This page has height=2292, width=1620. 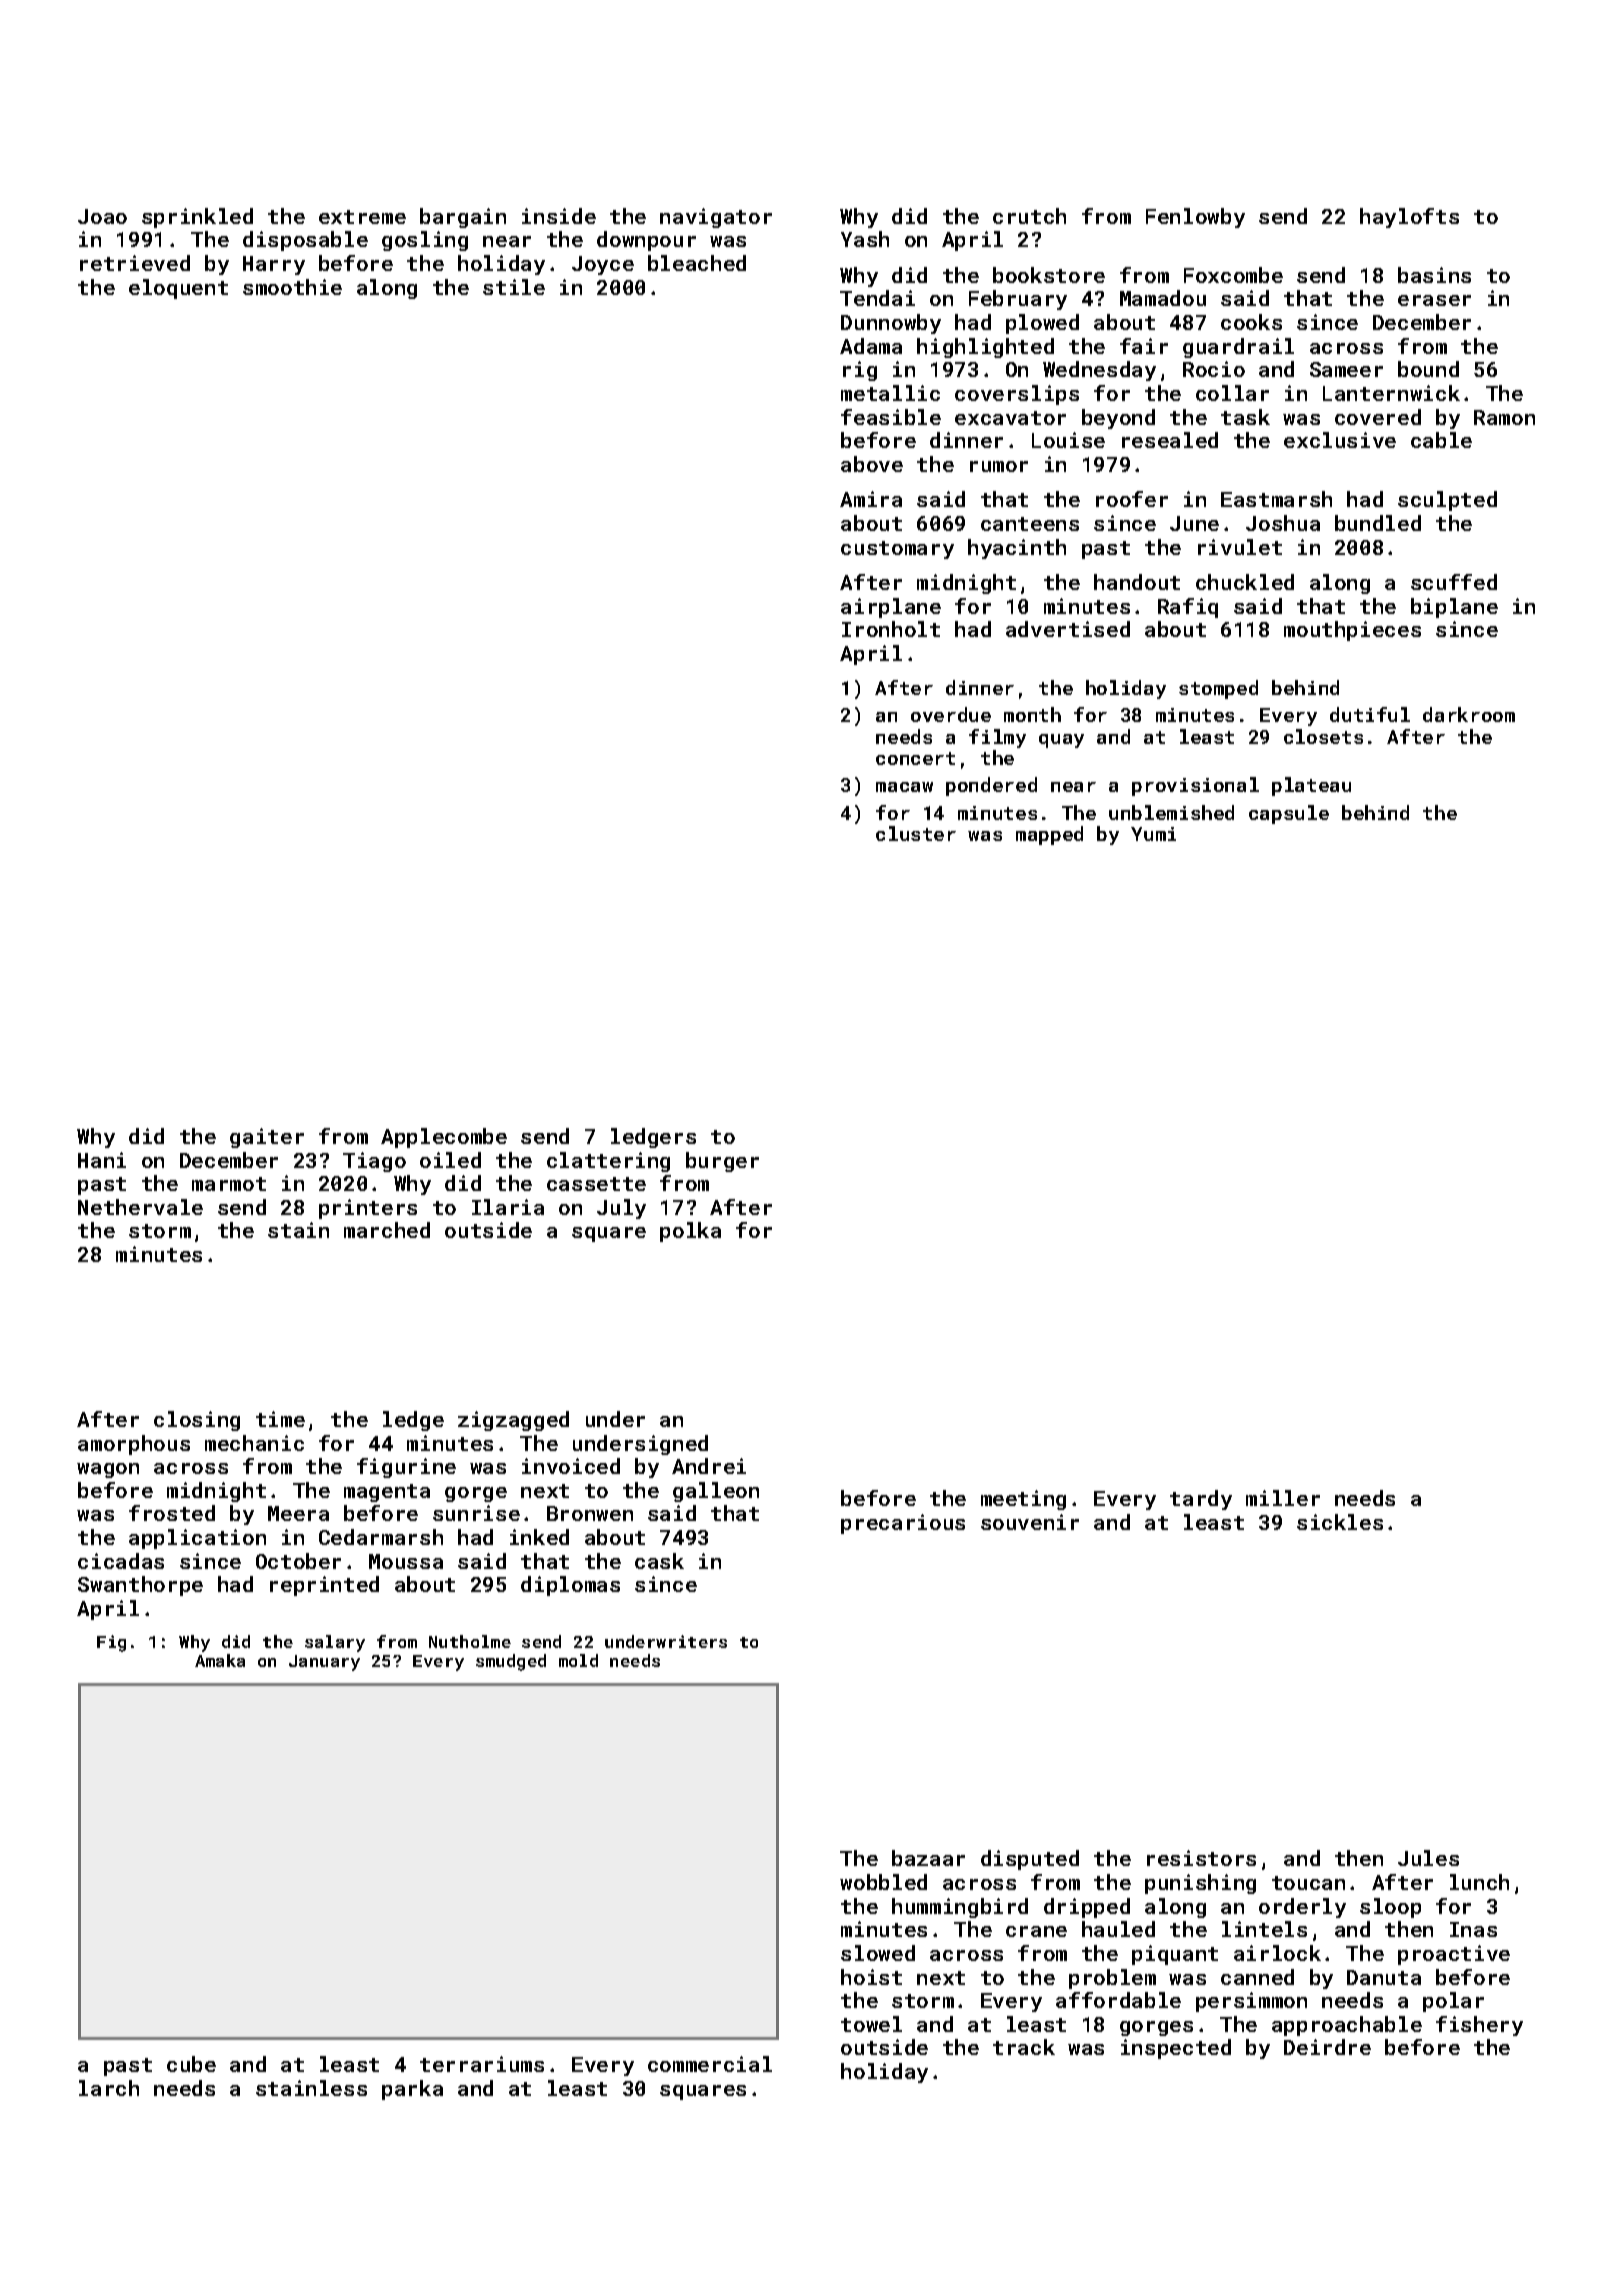 What do you see at coordinates (710, 2064) in the page?
I see `commercial` at bounding box center [710, 2064].
